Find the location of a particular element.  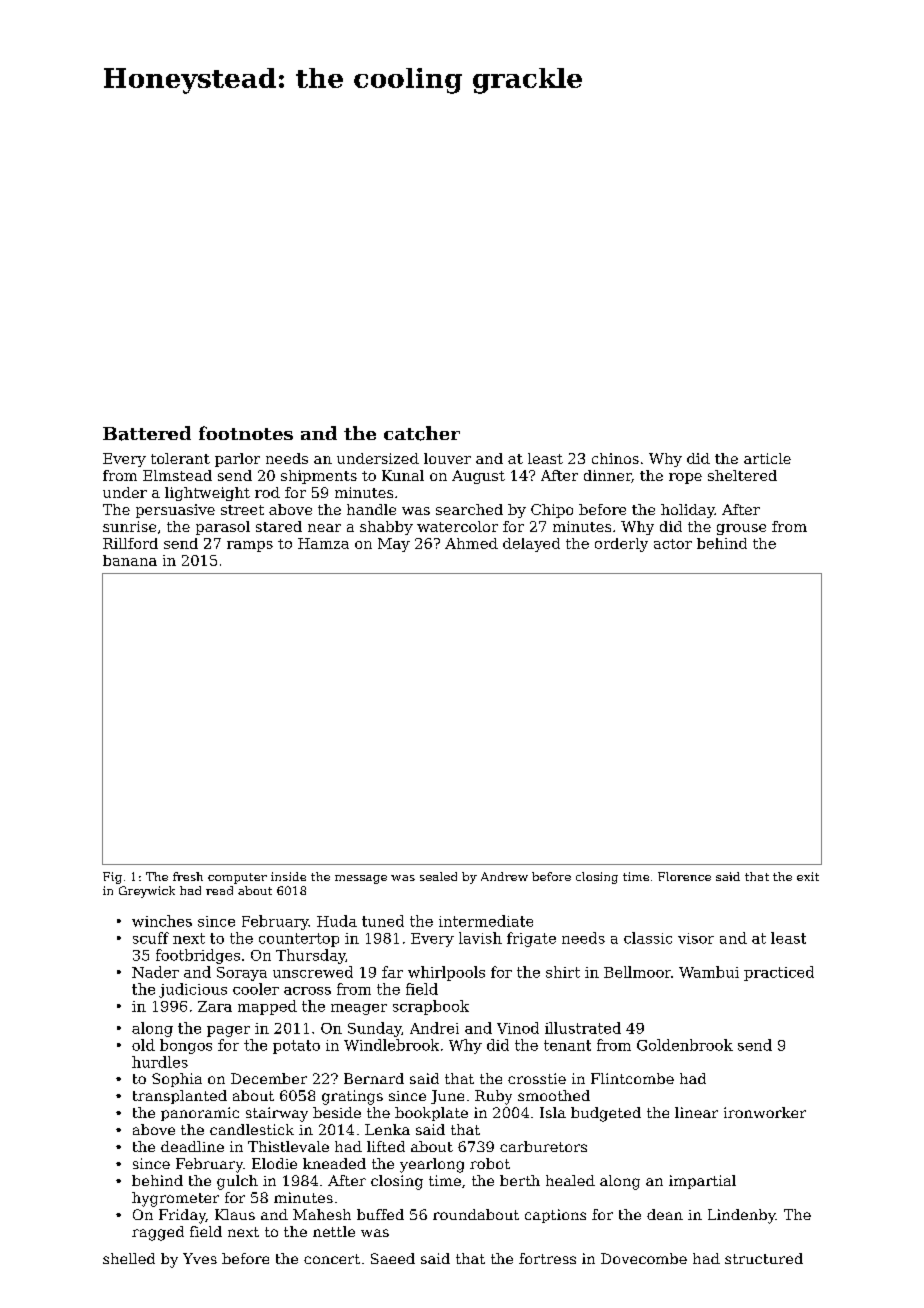

ramps is located at coordinates (250, 546).
